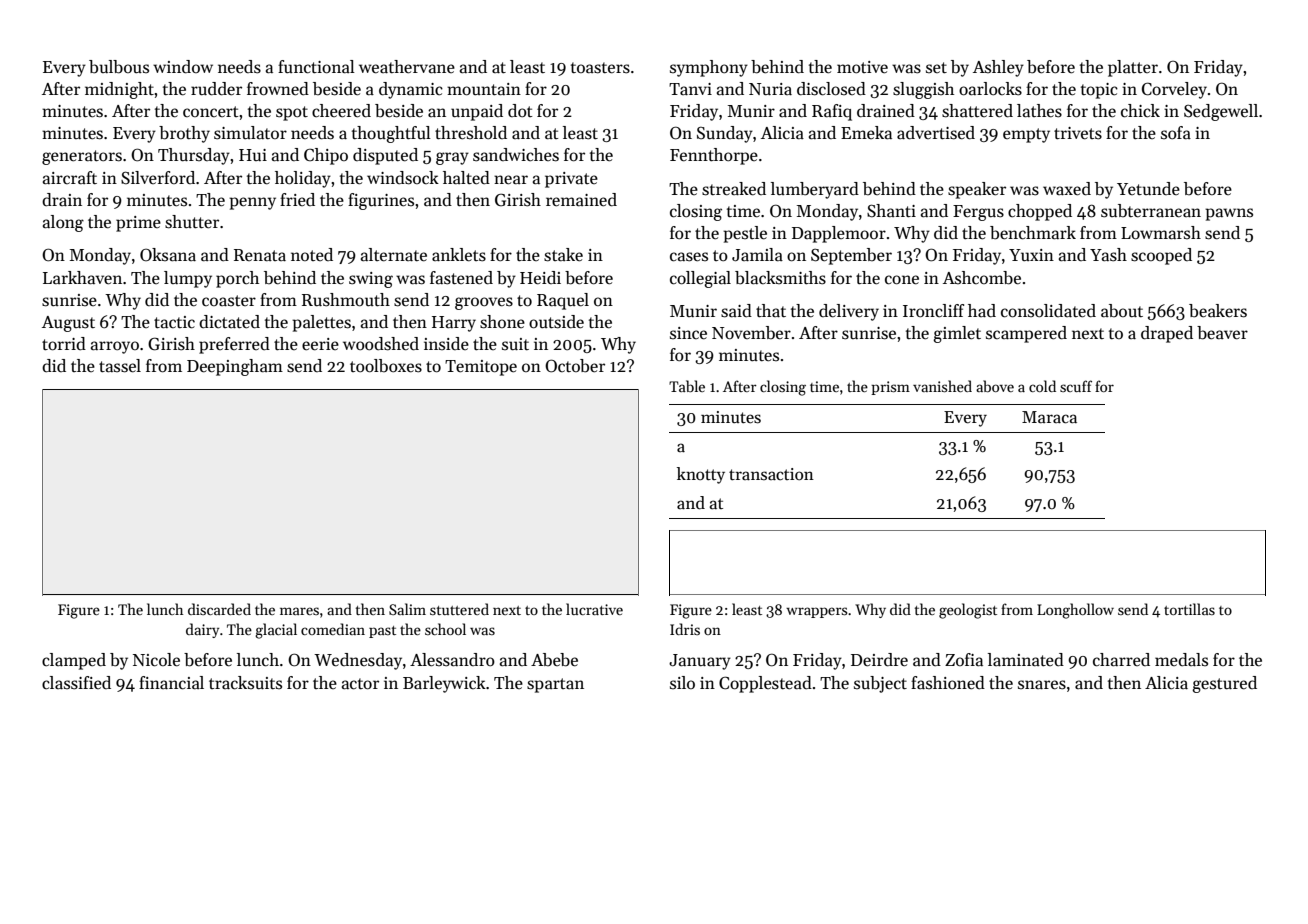 This page has width=1308, height=924. Describe the element at coordinates (1049, 417) in the page. I see `Maraca` at that location.
